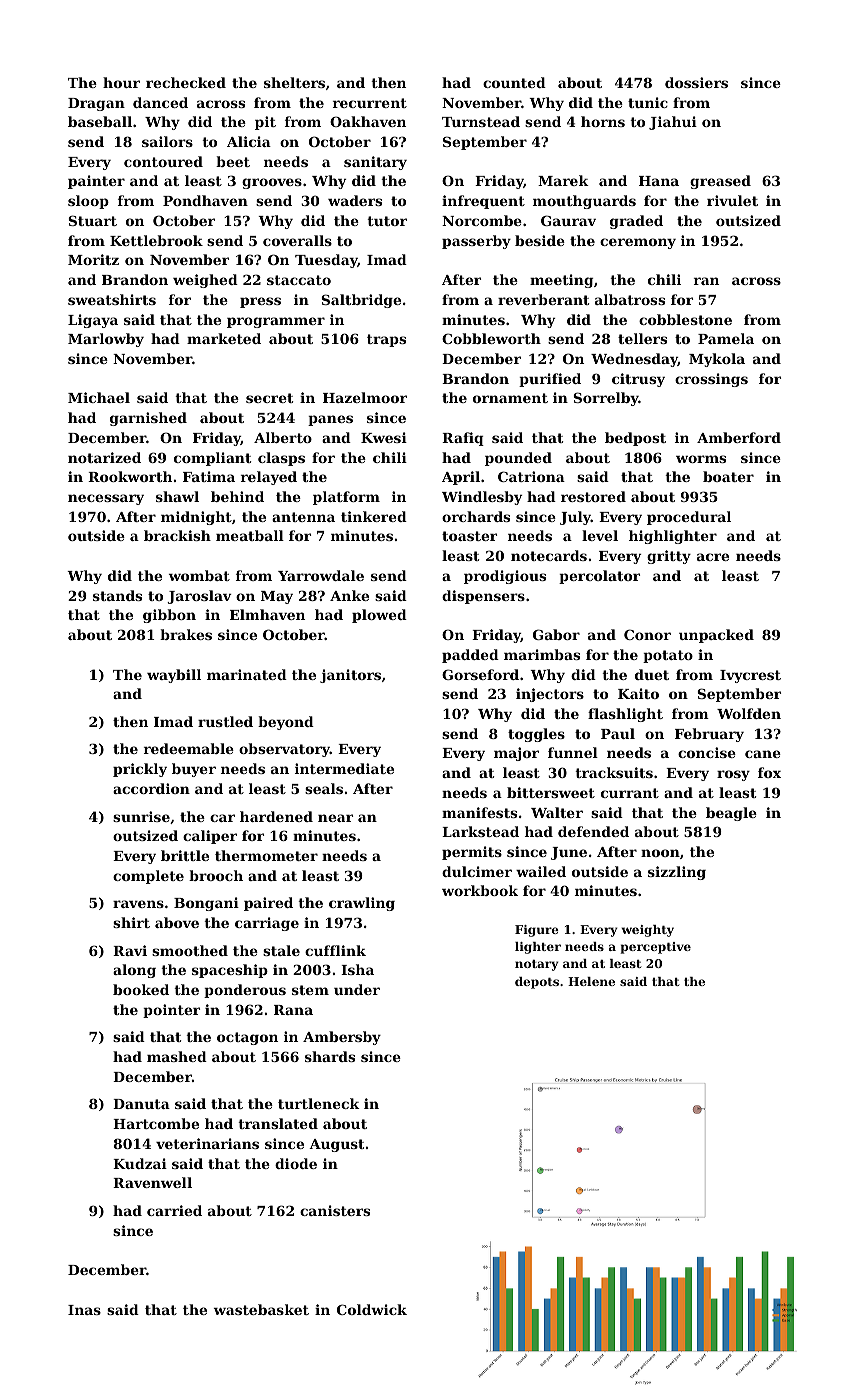 This screenshot has width=849, height=1400. What do you see at coordinates (591, 981) in the screenshot?
I see `Helene` at bounding box center [591, 981].
